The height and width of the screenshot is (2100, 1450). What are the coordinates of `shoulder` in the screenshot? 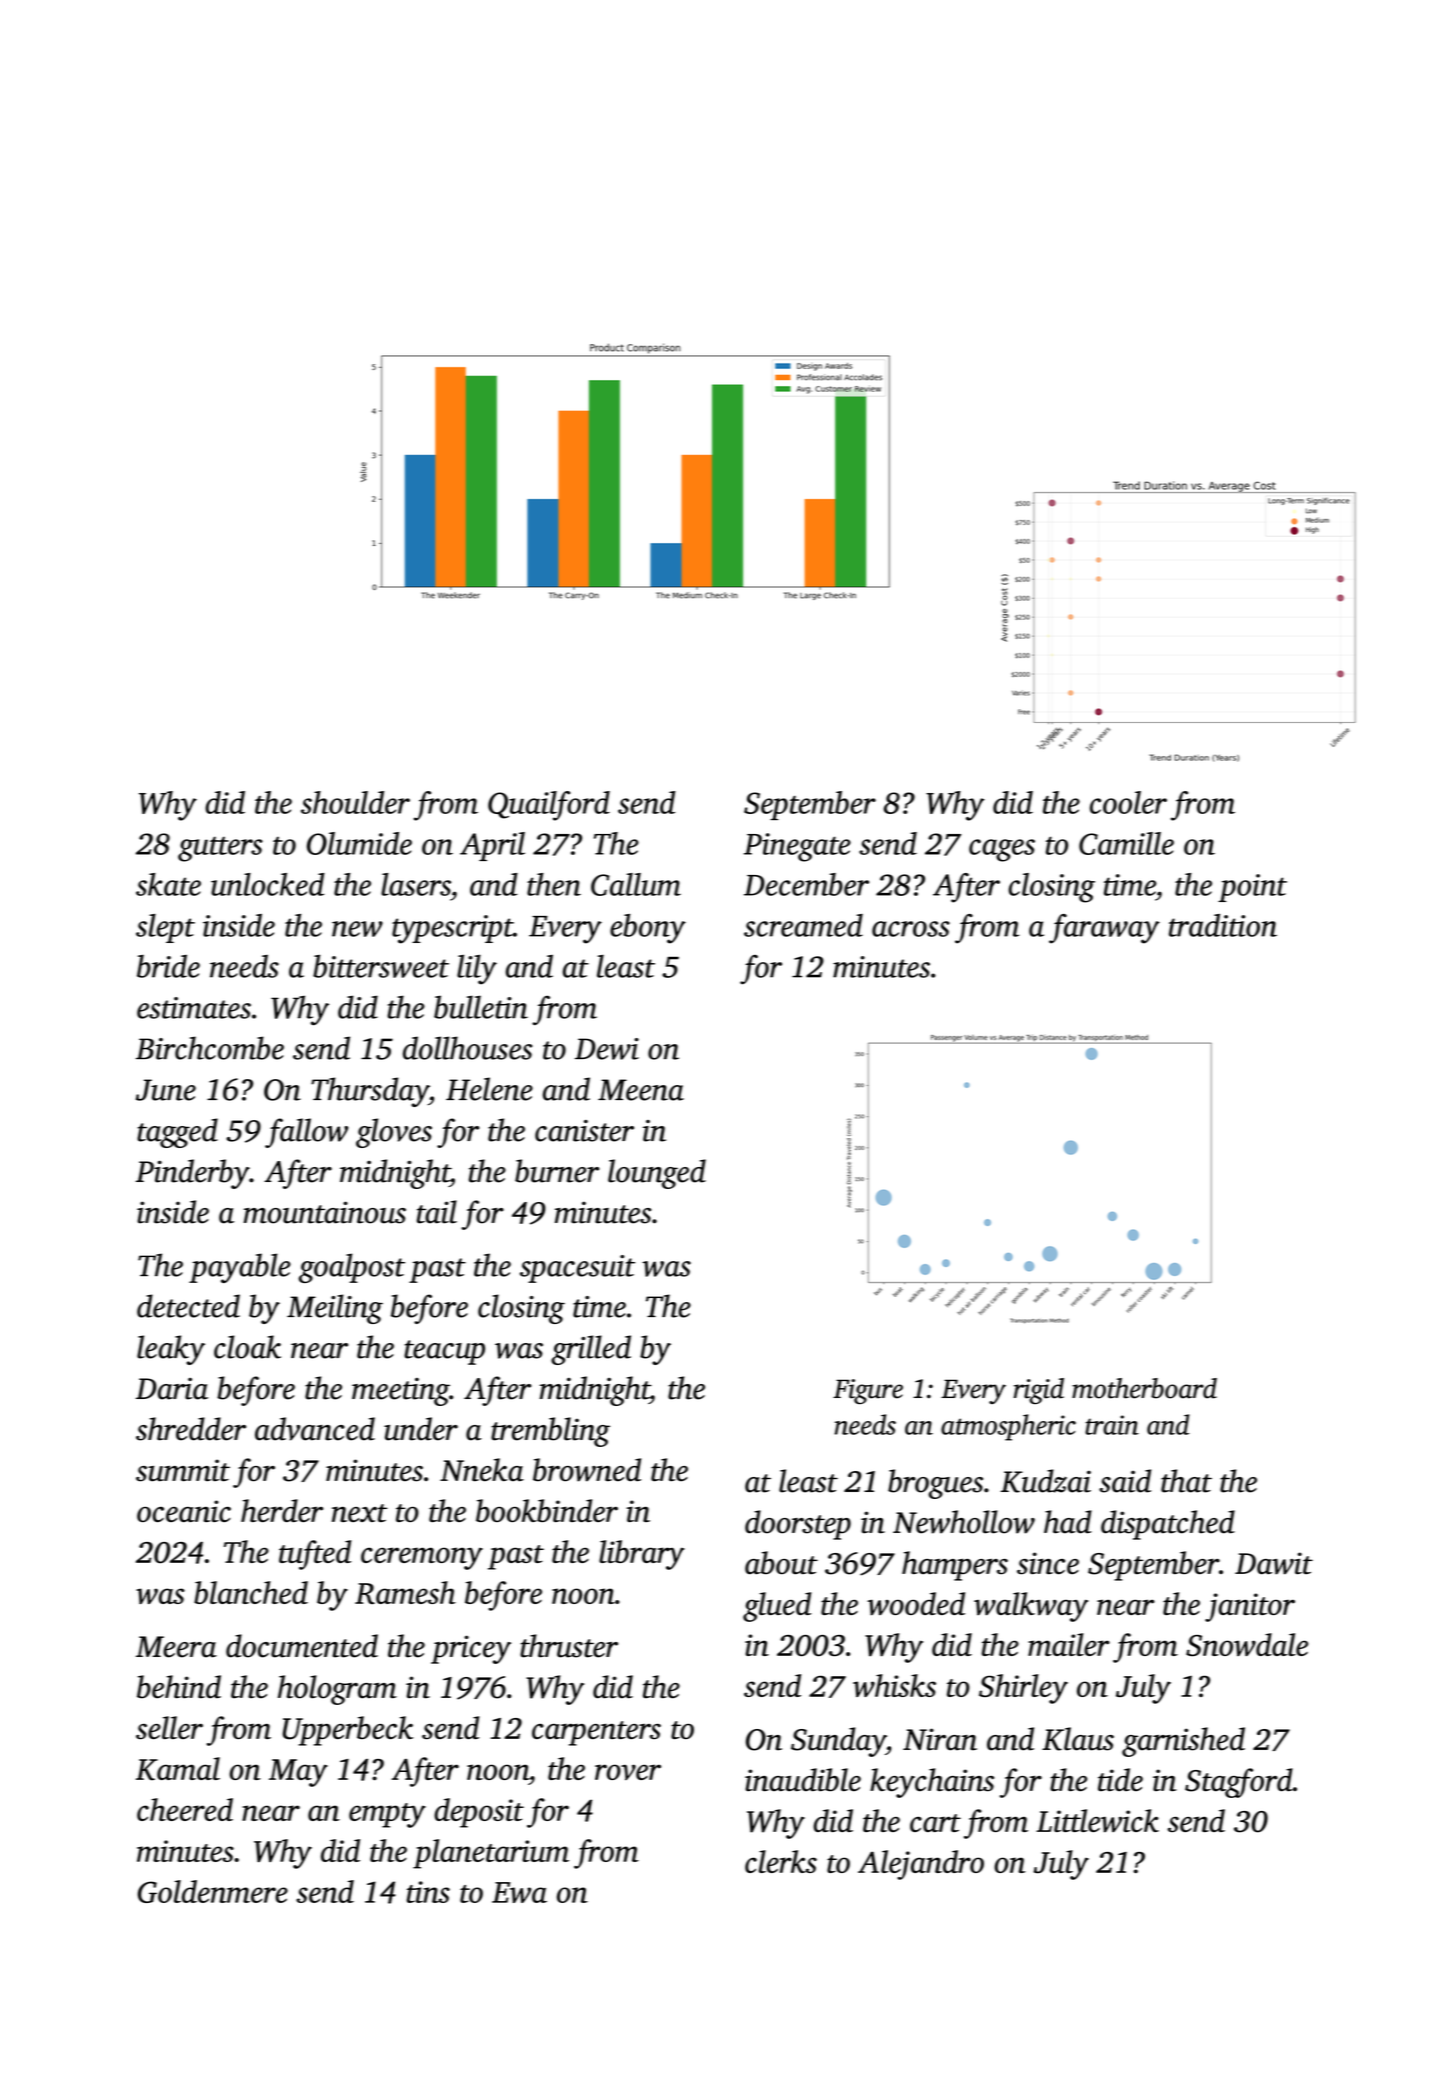 It's located at (355, 802).
